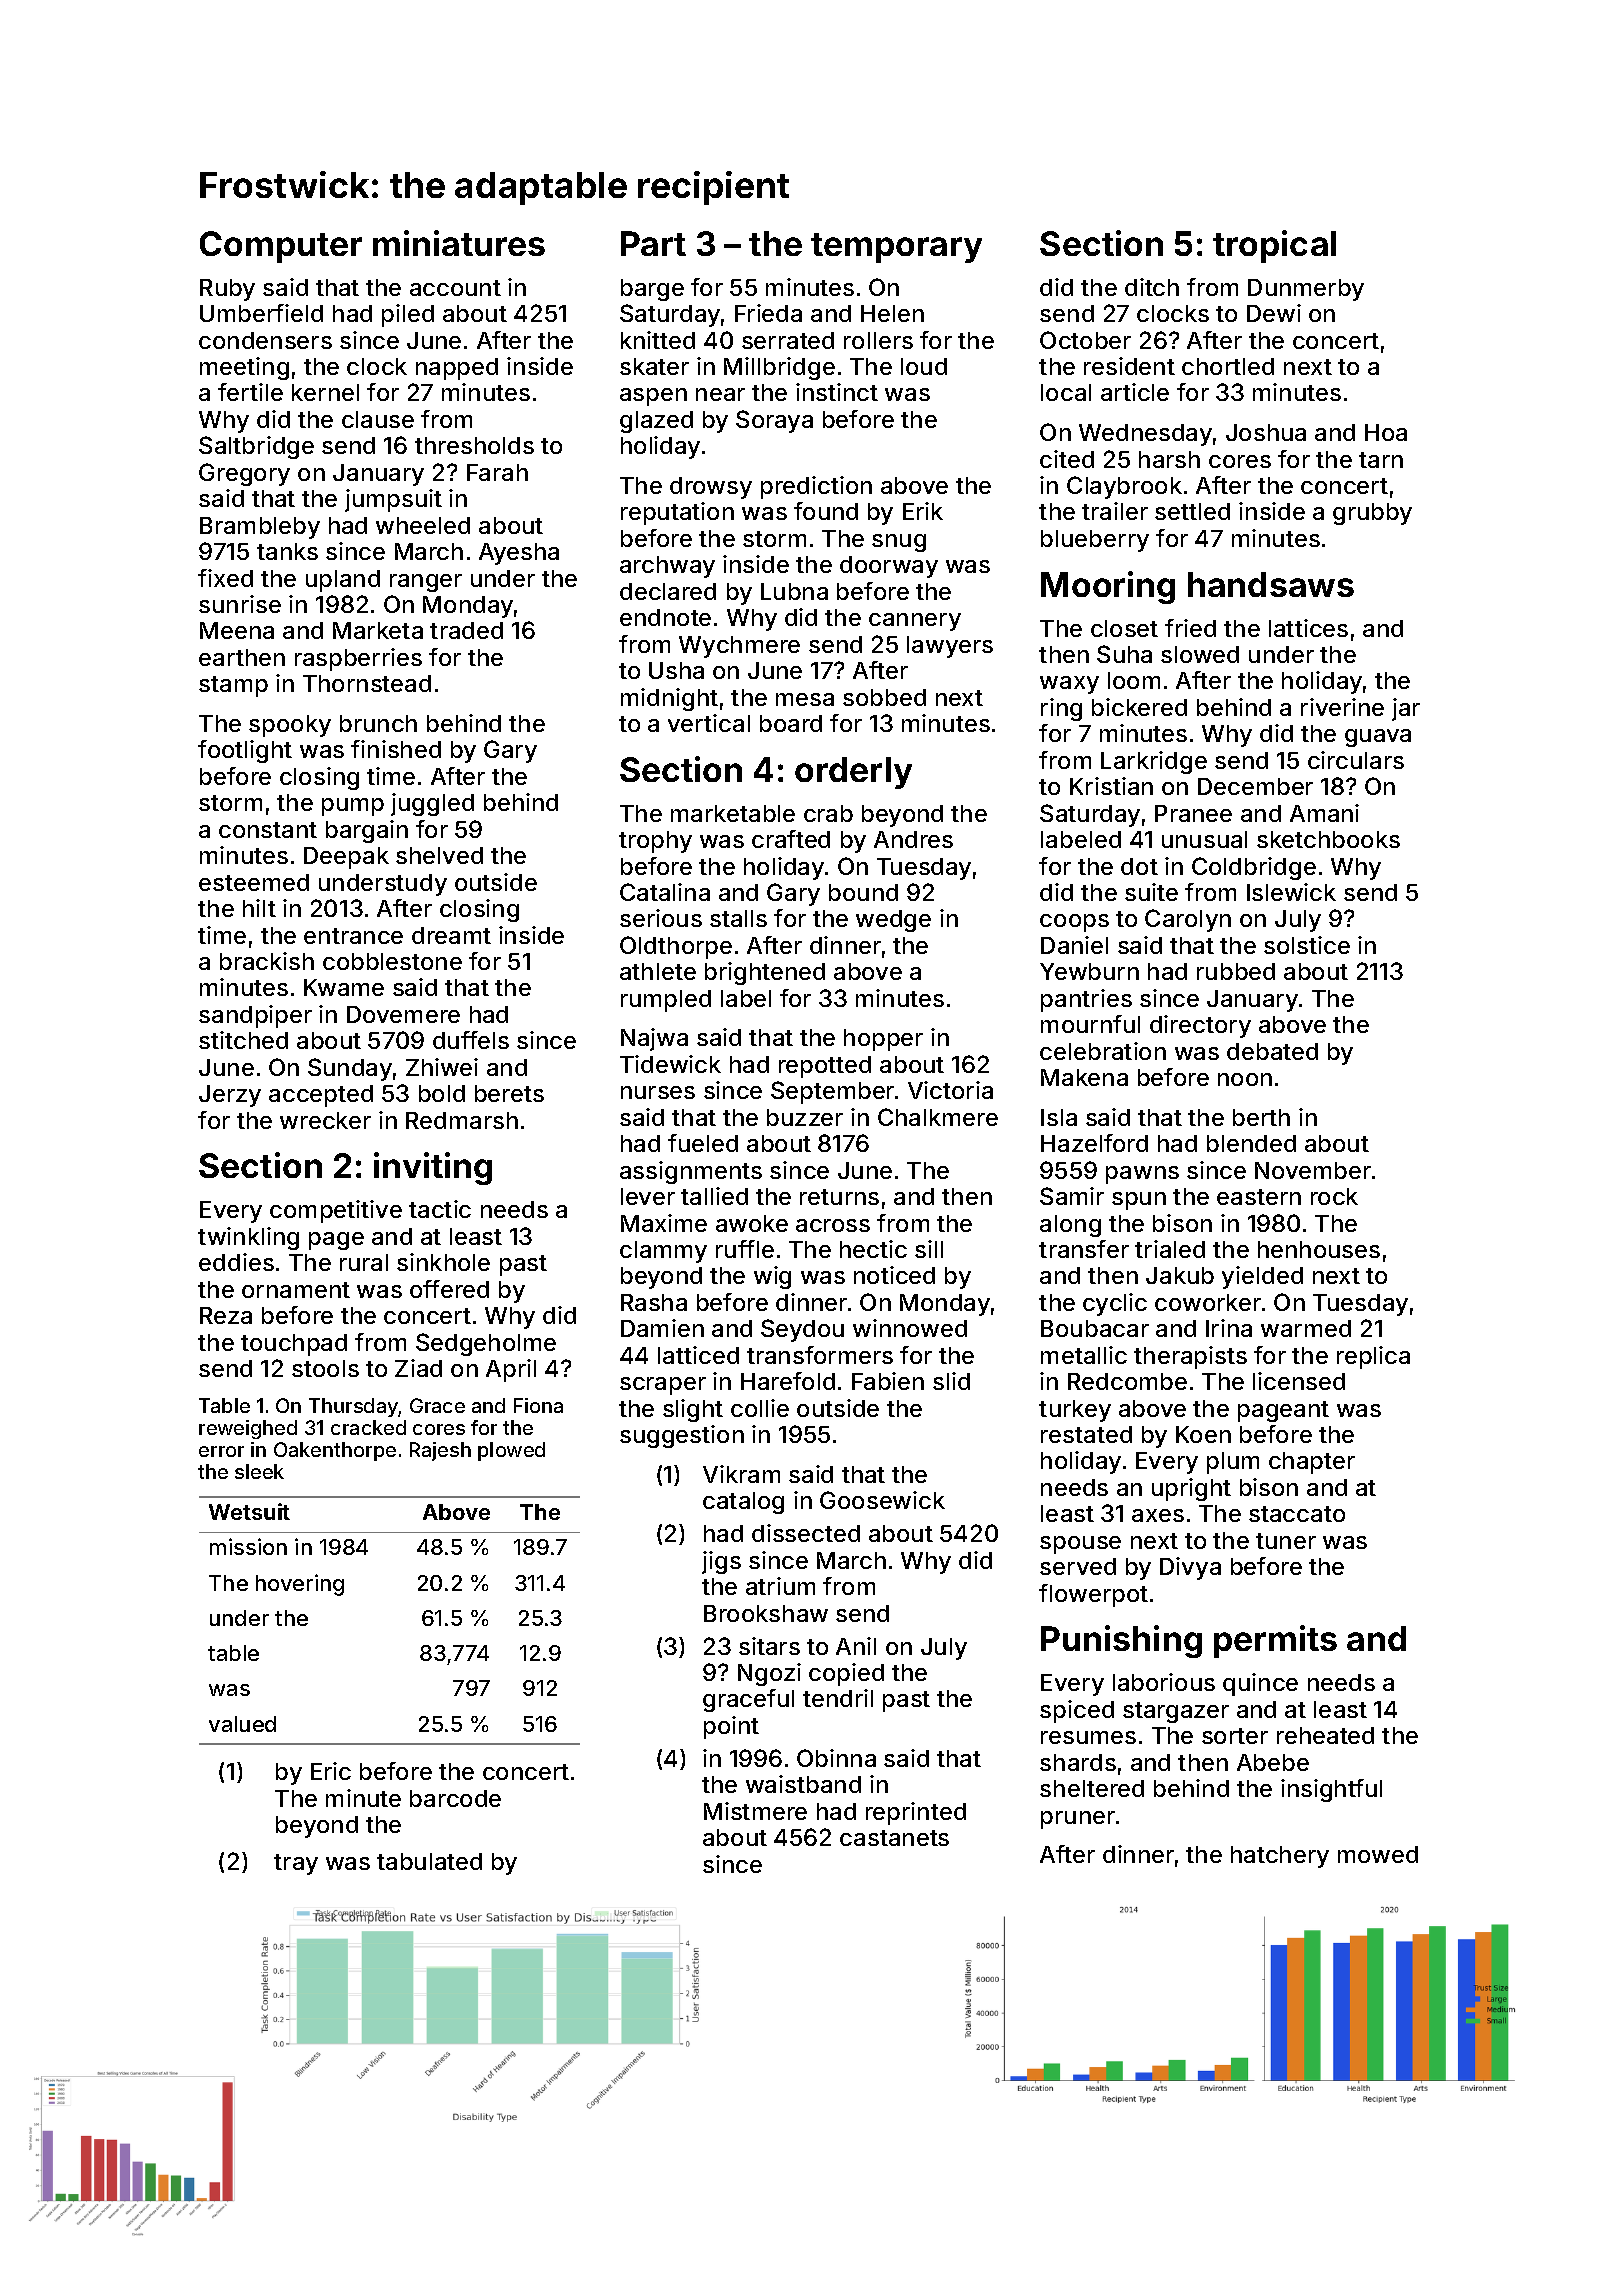 The height and width of the document is (2292, 1620). Describe the element at coordinates (457, 369) in the document. I see `napped` at that location.
